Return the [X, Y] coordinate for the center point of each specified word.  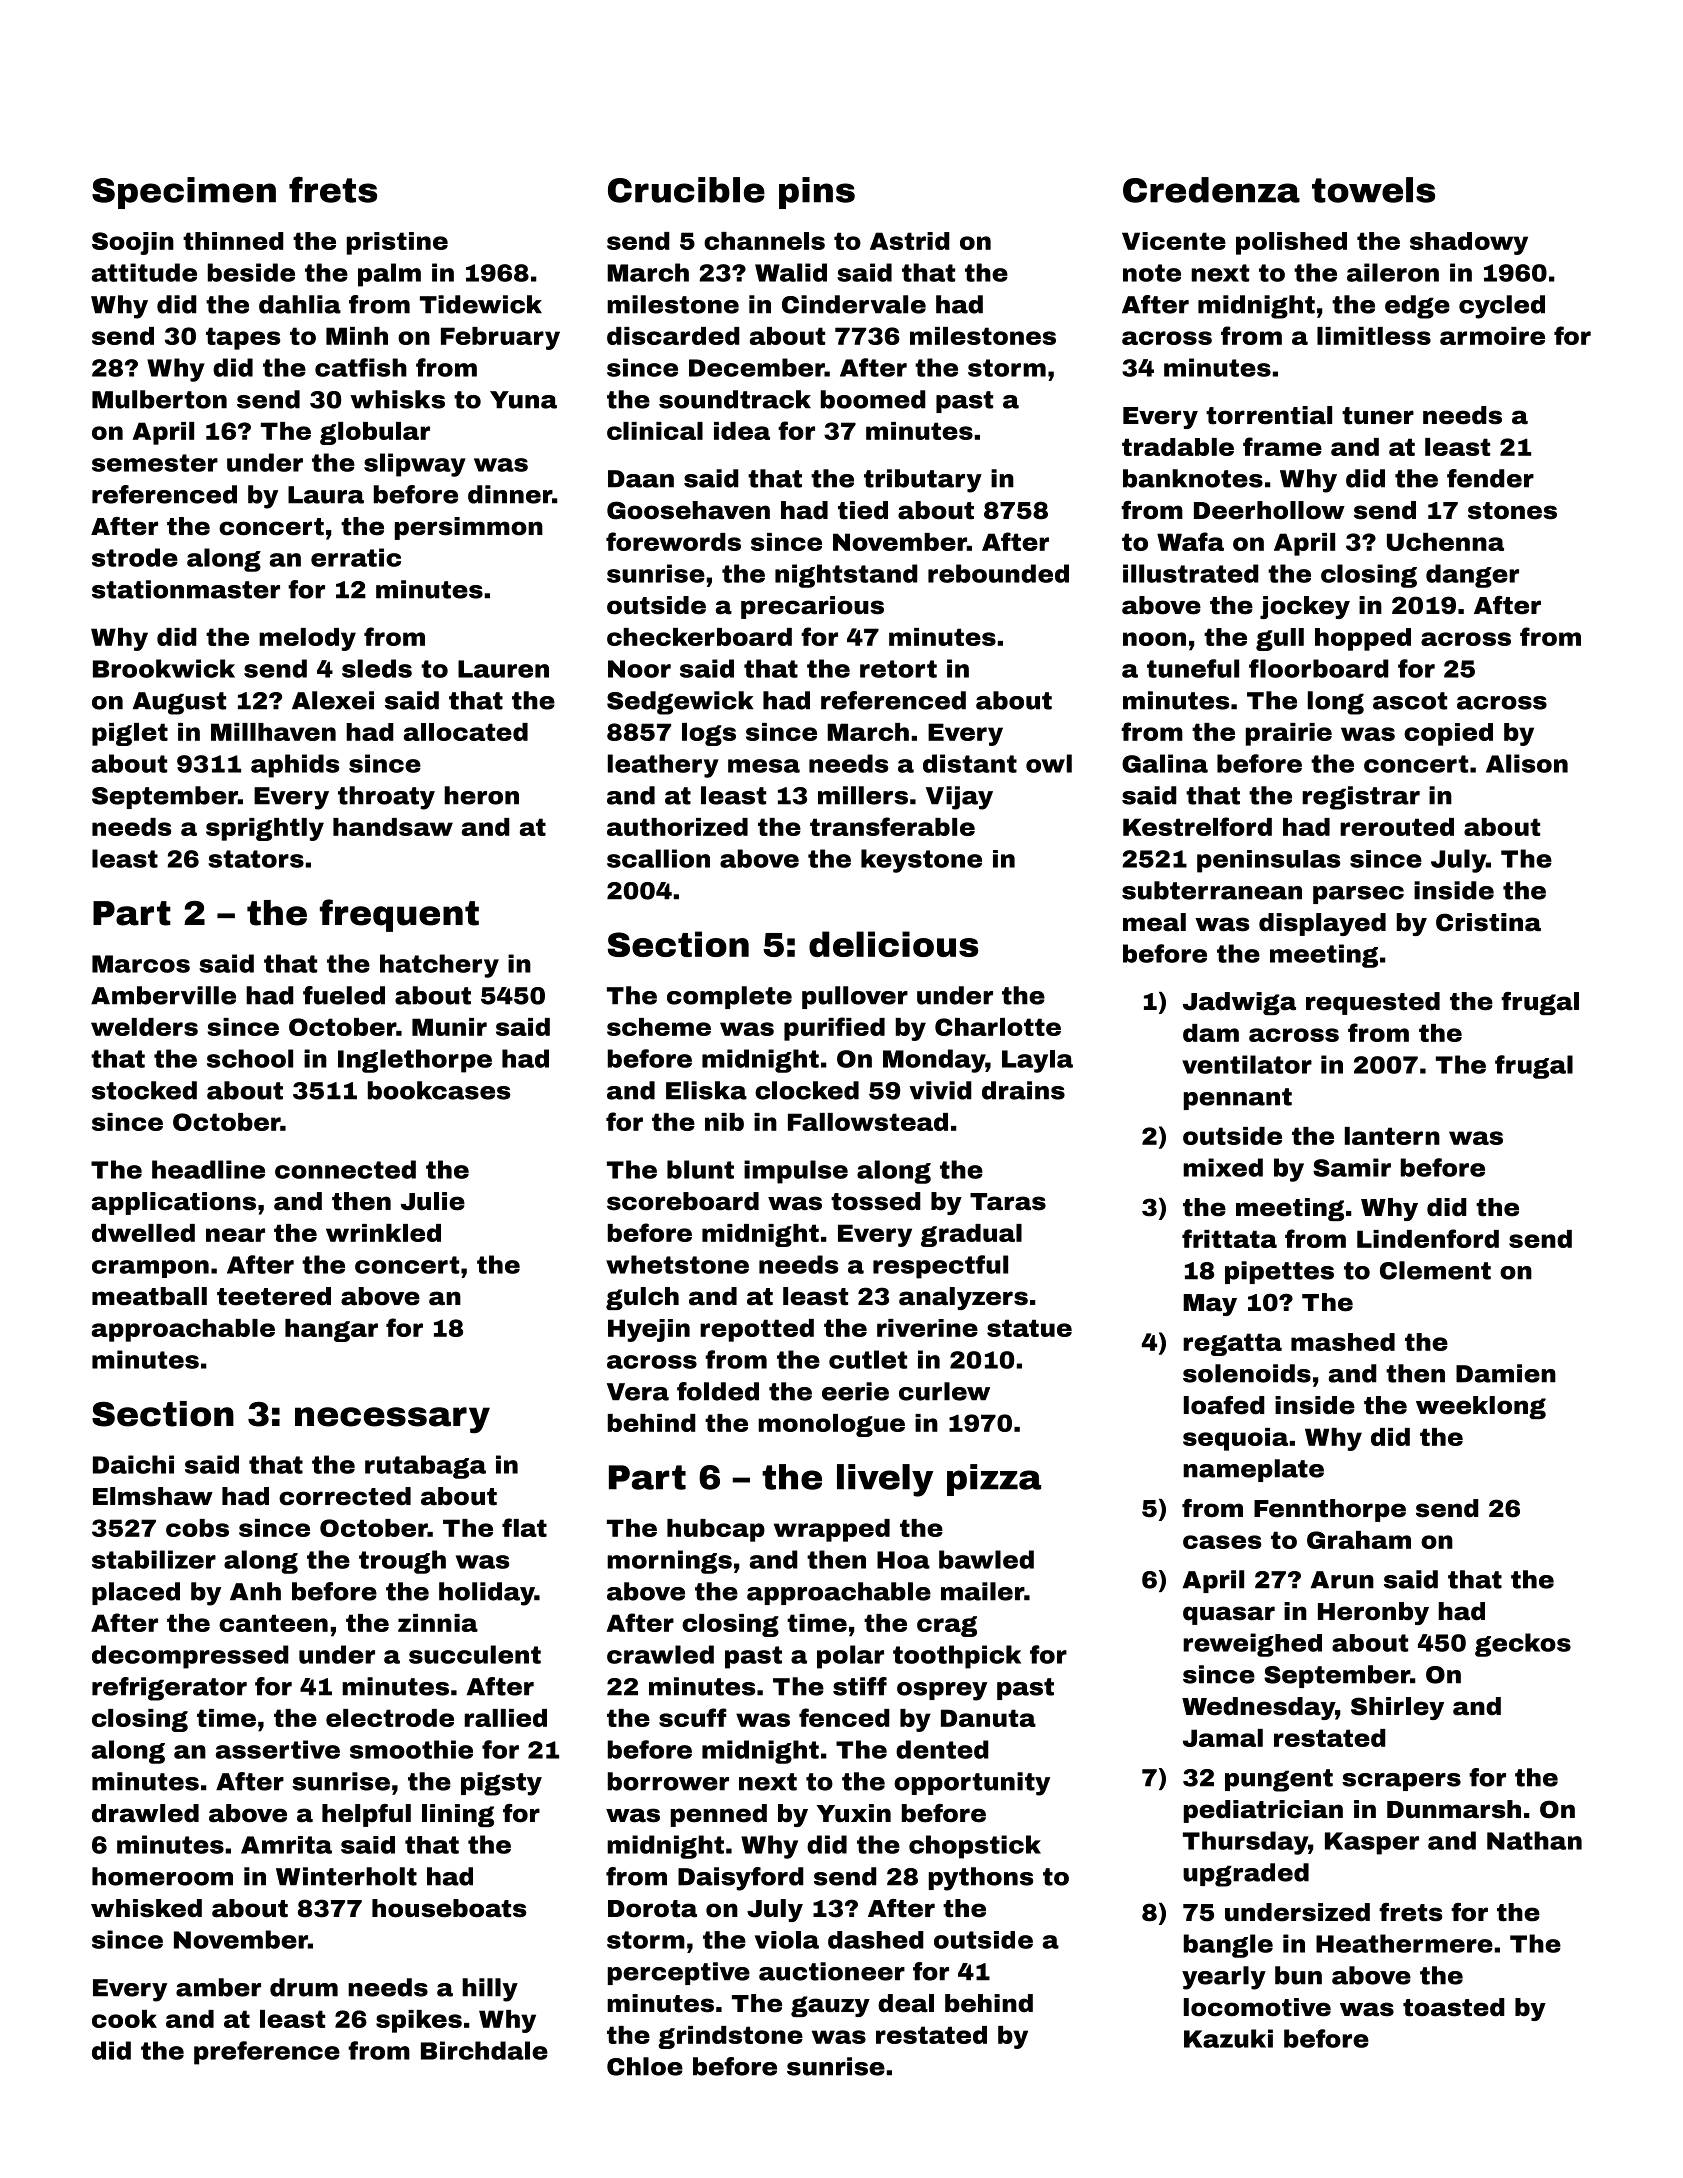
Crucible [686, 190]
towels [1373, 190]
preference [267, 2053]
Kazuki [1228, 2038]
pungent [1279, 1780]
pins [817, 193]
